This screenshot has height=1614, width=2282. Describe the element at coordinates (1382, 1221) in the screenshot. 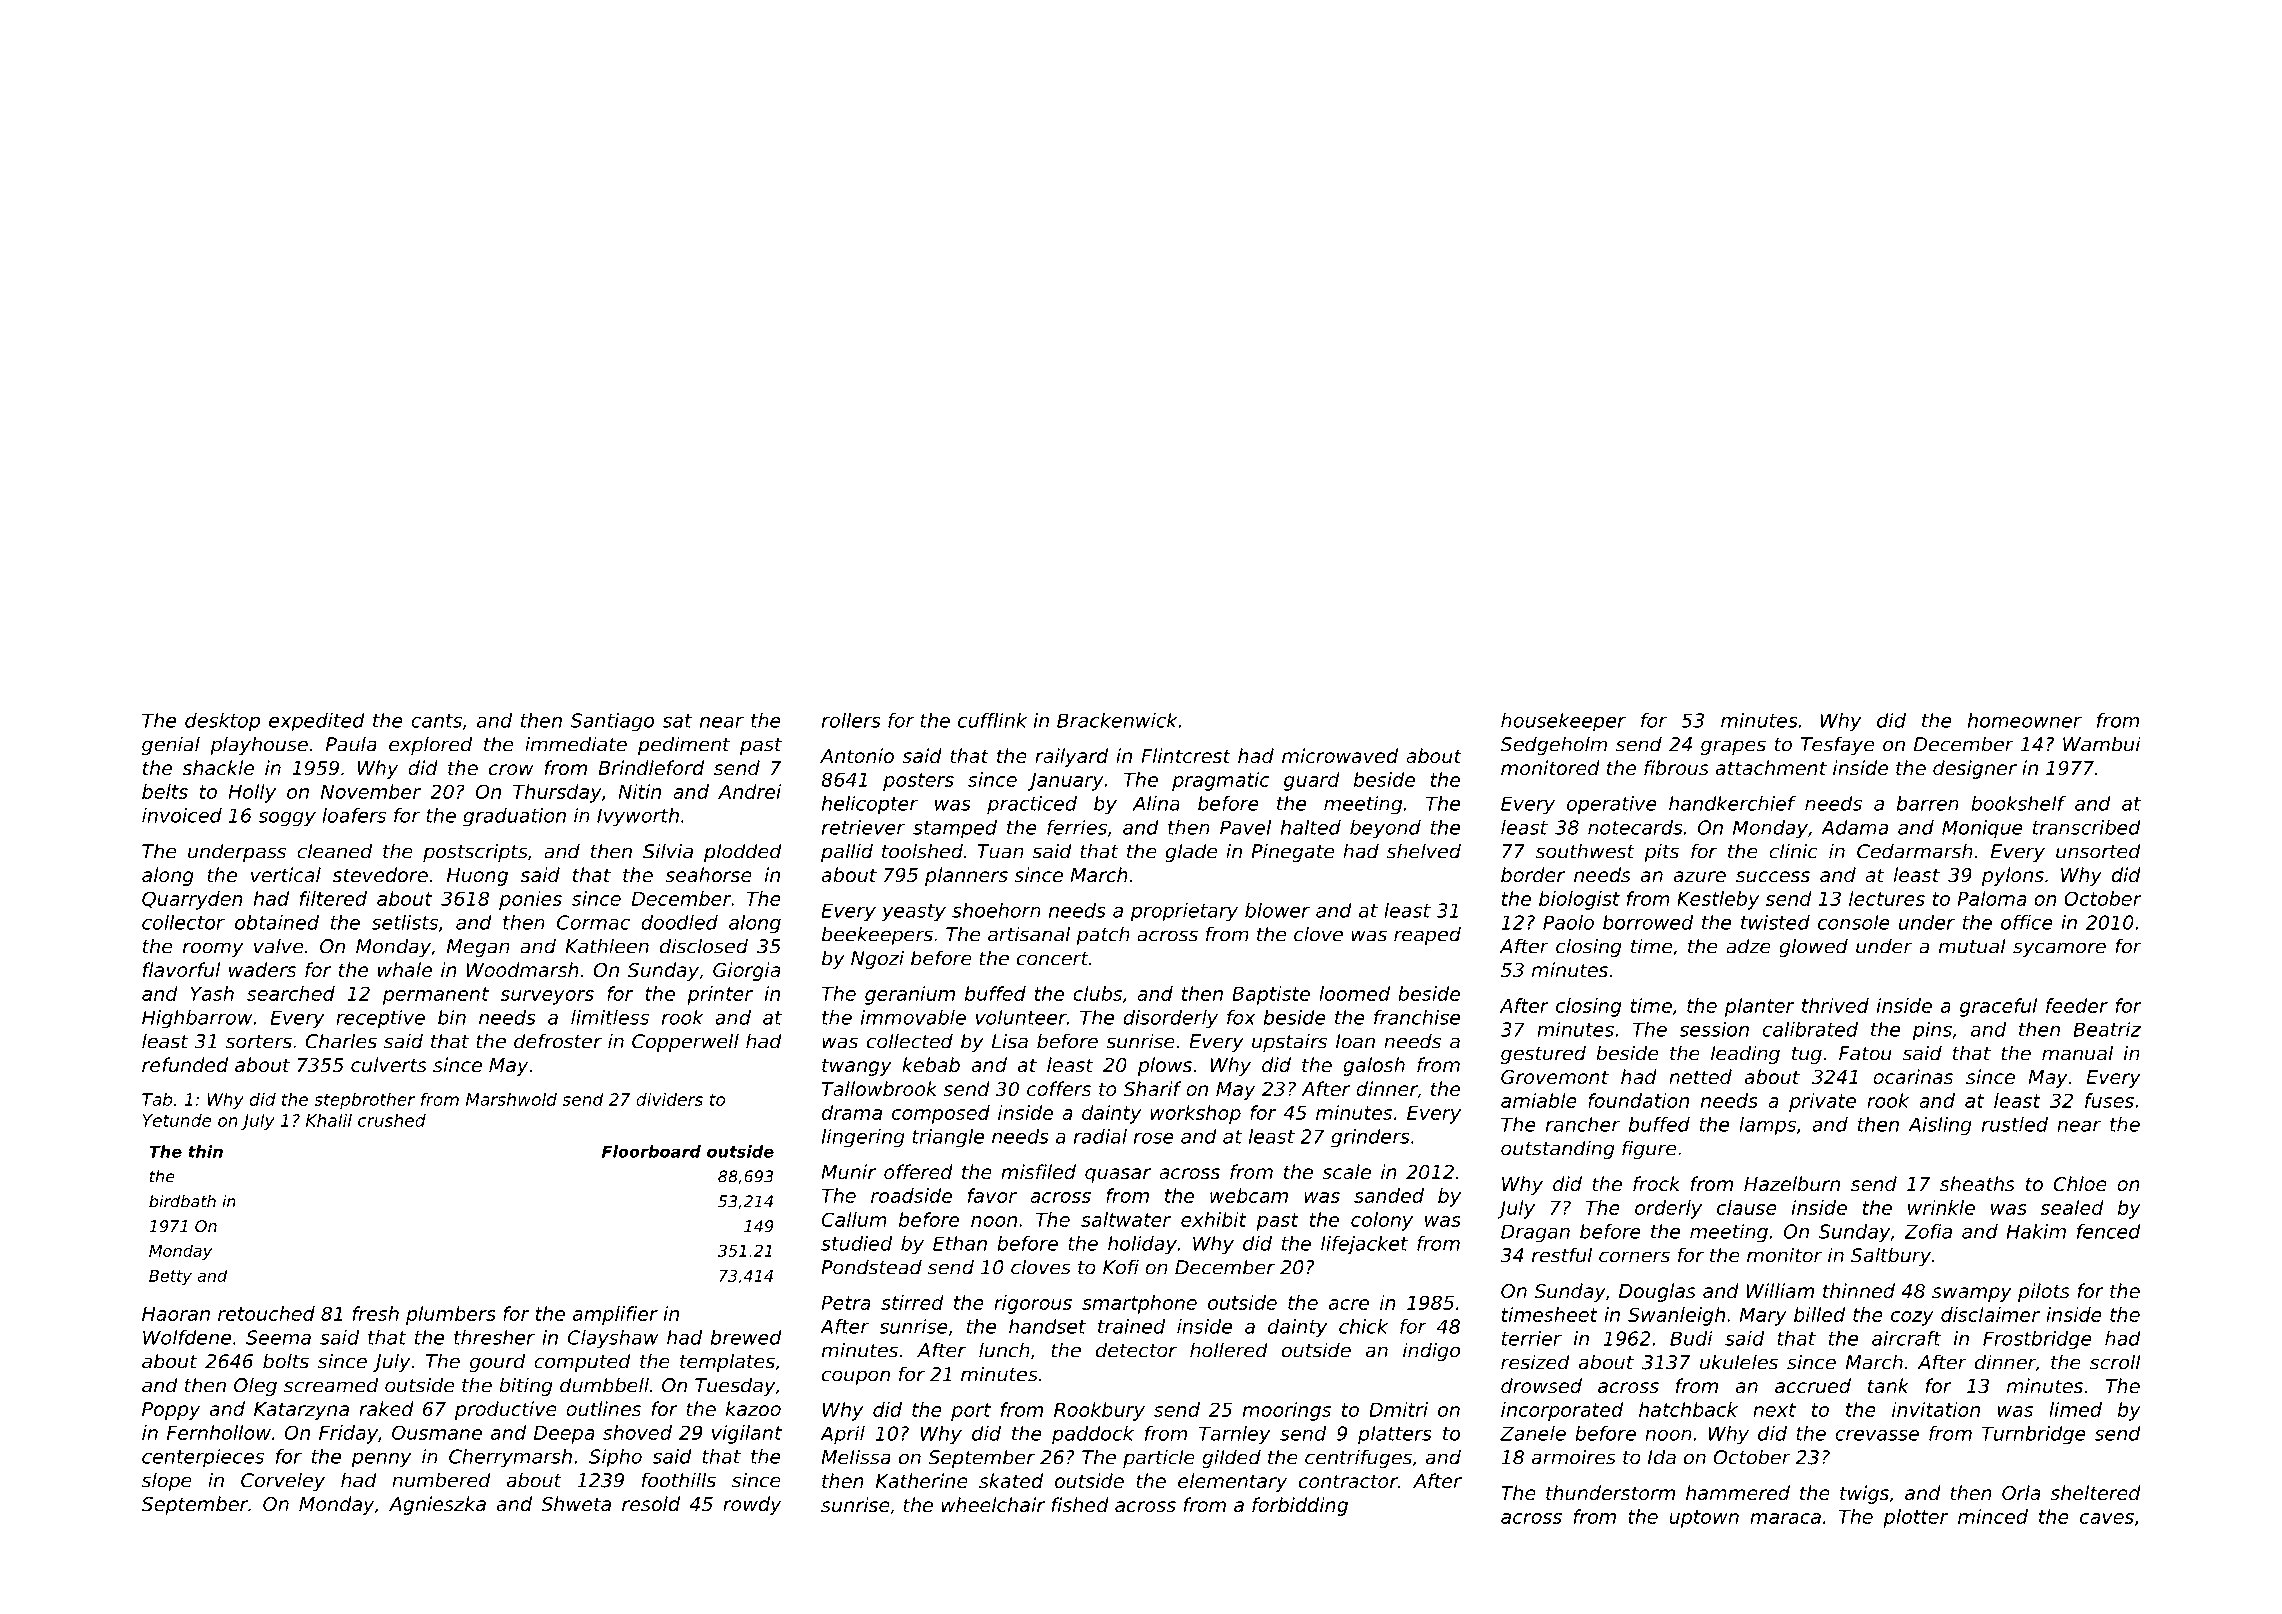

I see `colony` at that location.
